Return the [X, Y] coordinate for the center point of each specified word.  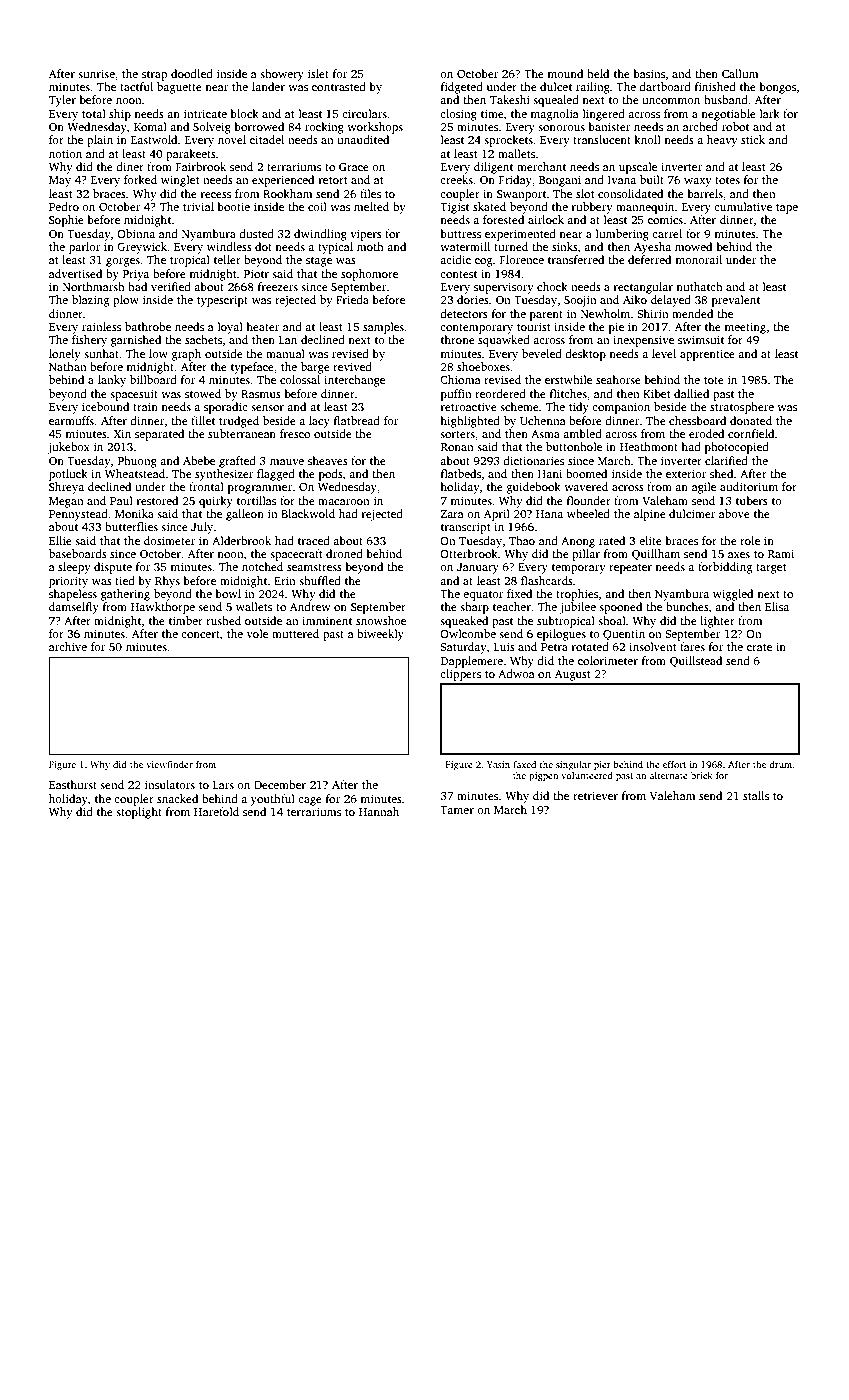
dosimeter [169, 540]
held [598, 73]
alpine [650, 515]
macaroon [344, 502]
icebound [105, 406]
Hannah [379, 811]
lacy [319, 422]
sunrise [96, 73]
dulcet [556, 86]
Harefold [216, 811]
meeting [745, 328]
